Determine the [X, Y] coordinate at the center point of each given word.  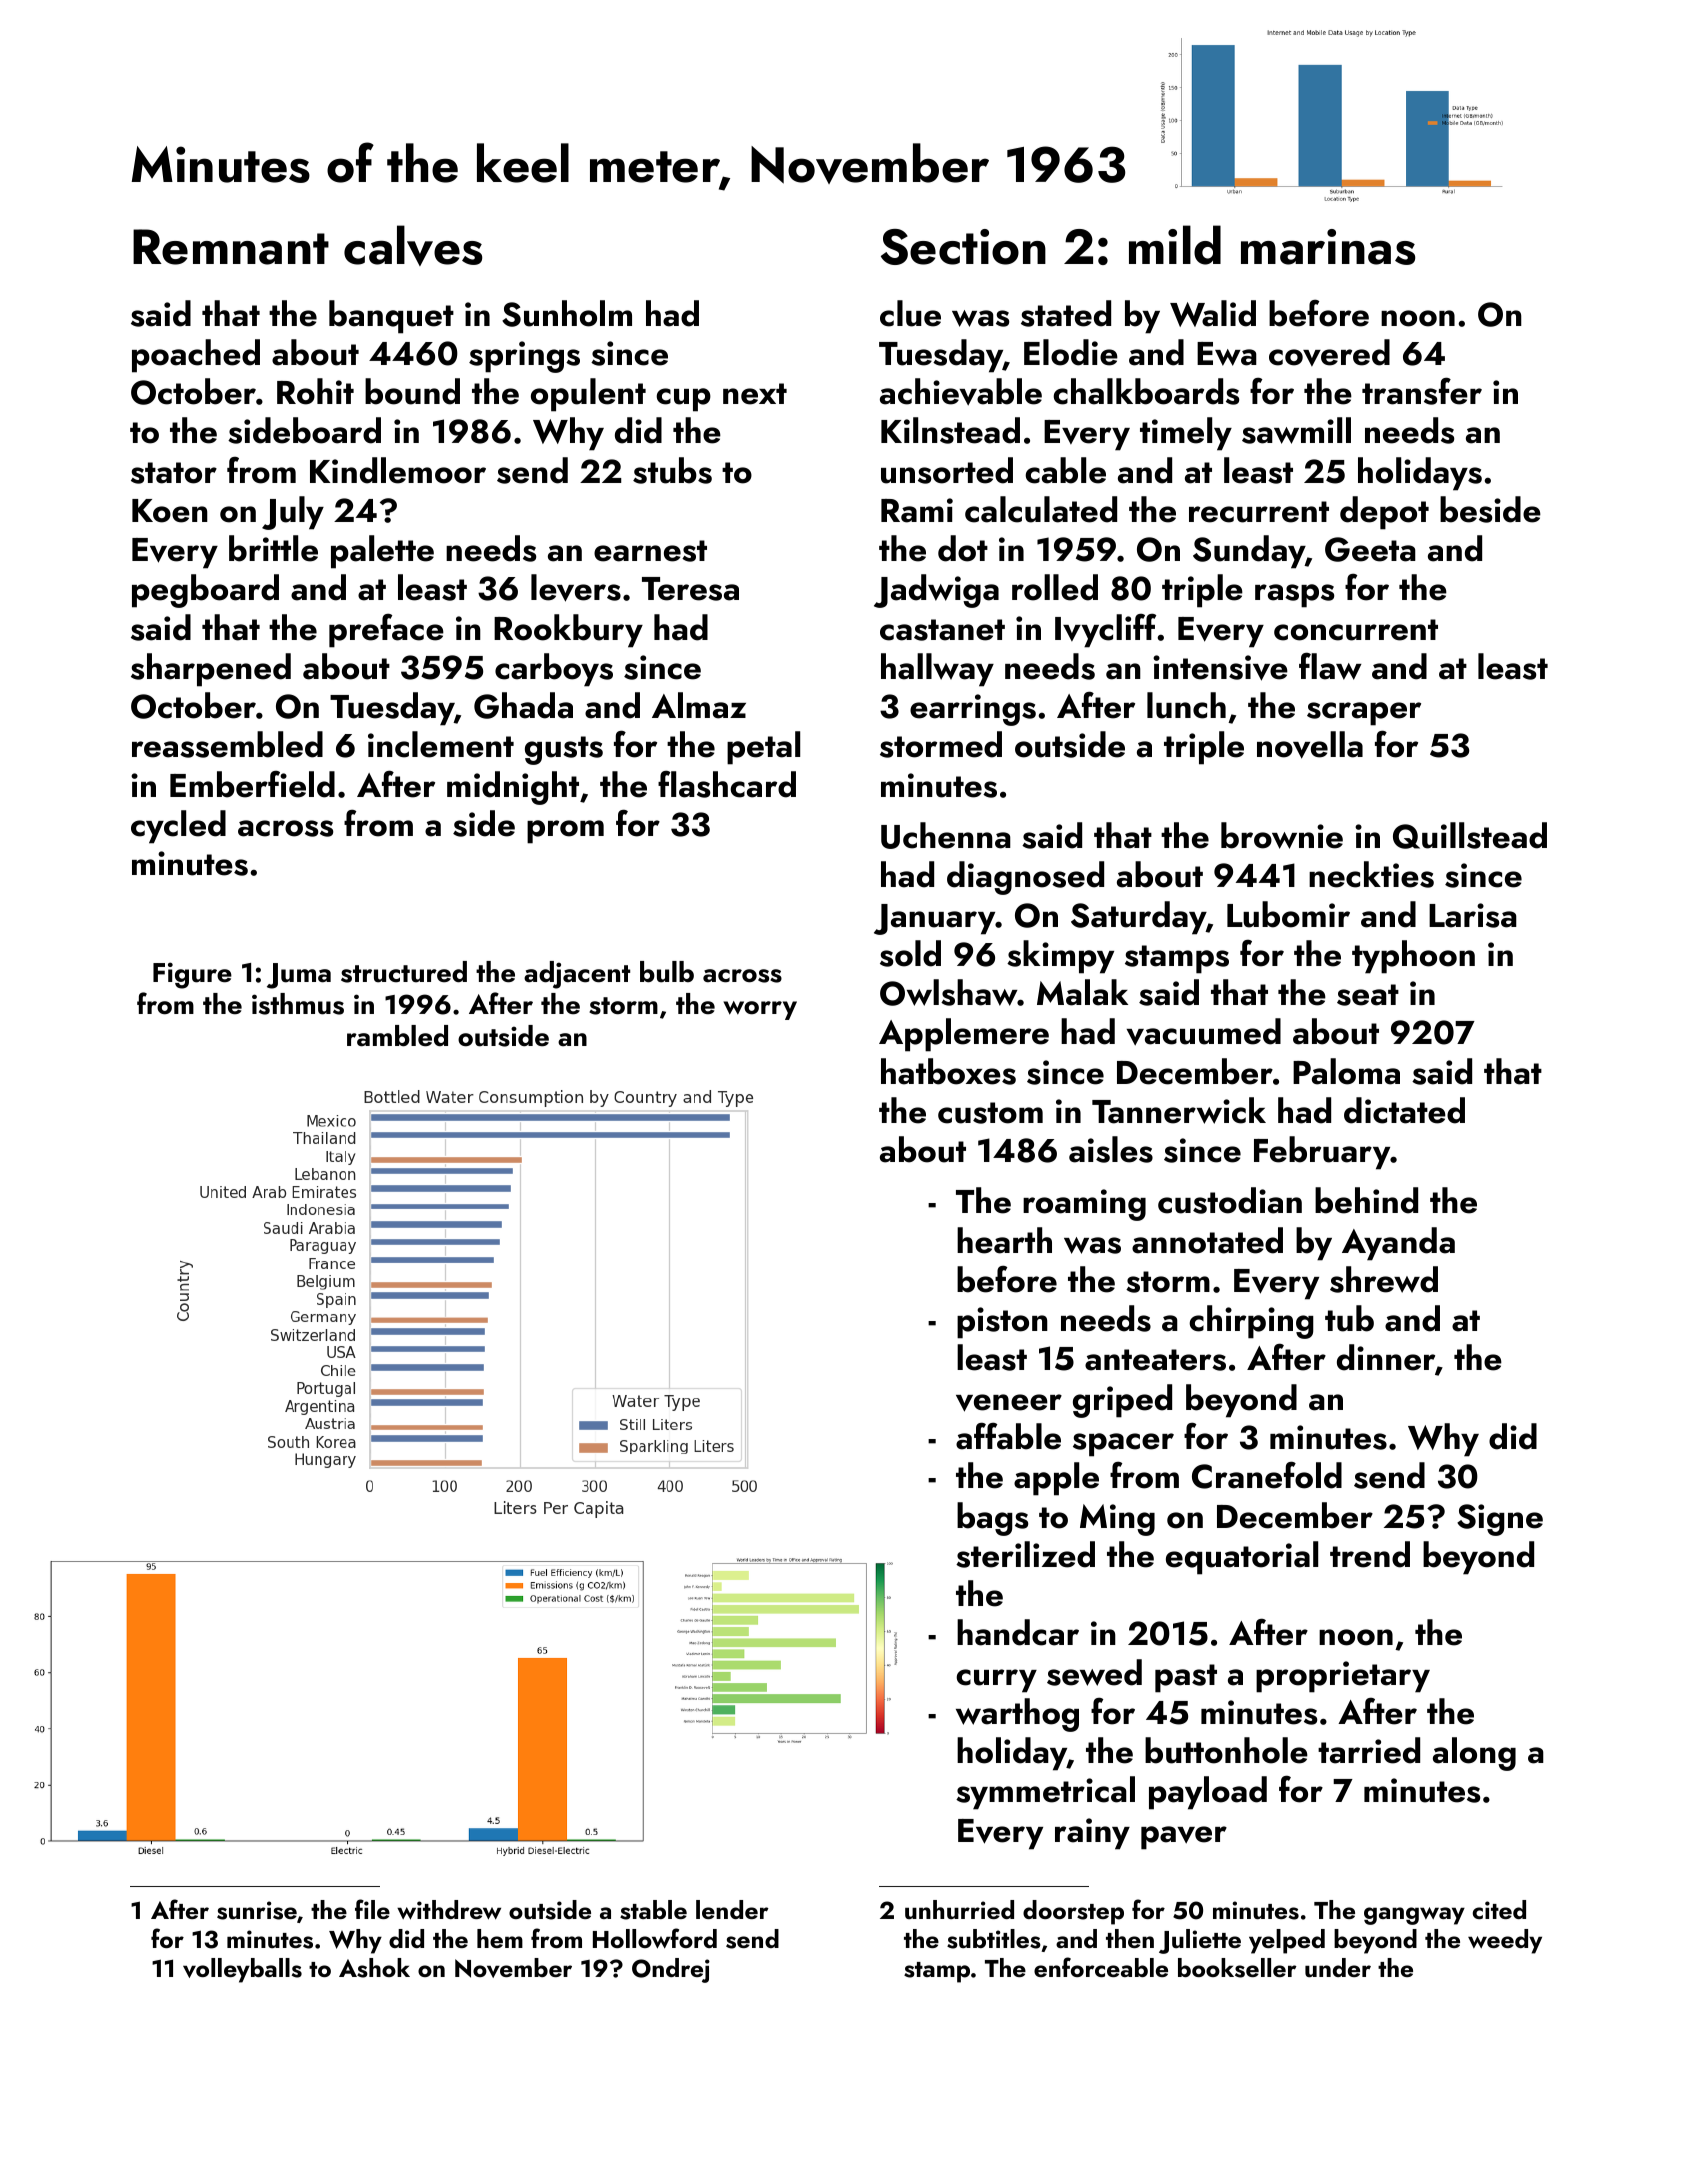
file [372, 1909]
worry [760, 1010]
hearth [1004, 1240]
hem [500, 1938]
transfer [1422, 391]
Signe [1500, 1520]
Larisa [1473, 915]
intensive [1220, 668]
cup [683, 400]
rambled [397, 1036]
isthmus [298, 1004]
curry [996, 1681]
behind [1366, 1200]
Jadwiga [936, 591]
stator [174, 473]
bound [412, 391]
